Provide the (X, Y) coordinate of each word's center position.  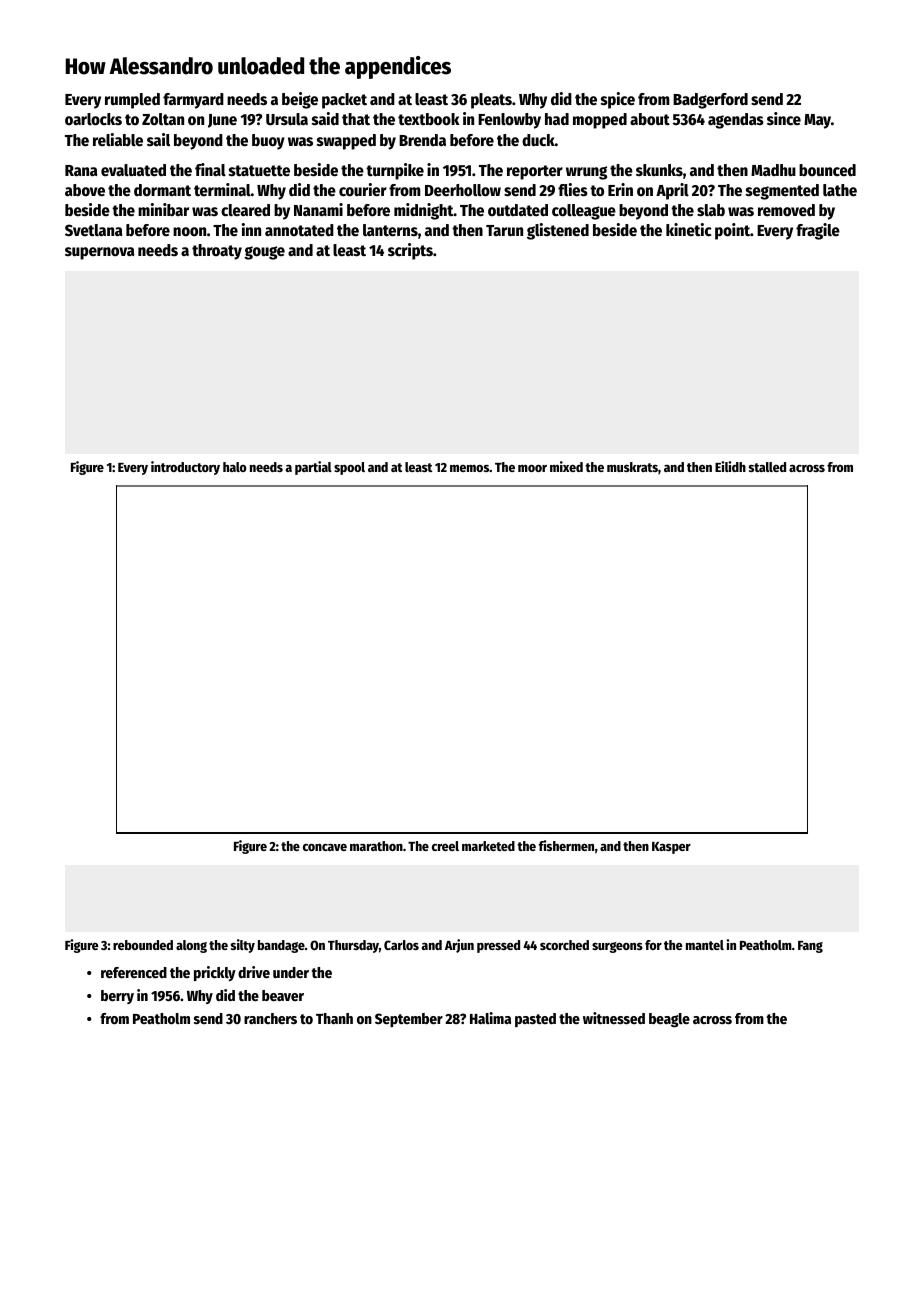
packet (344, 101)
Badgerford (710, 101)
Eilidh (730, 466)
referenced (134, 972)
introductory (185, 468)
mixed (566, 466)
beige (300, 100)
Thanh (334, 1018)
